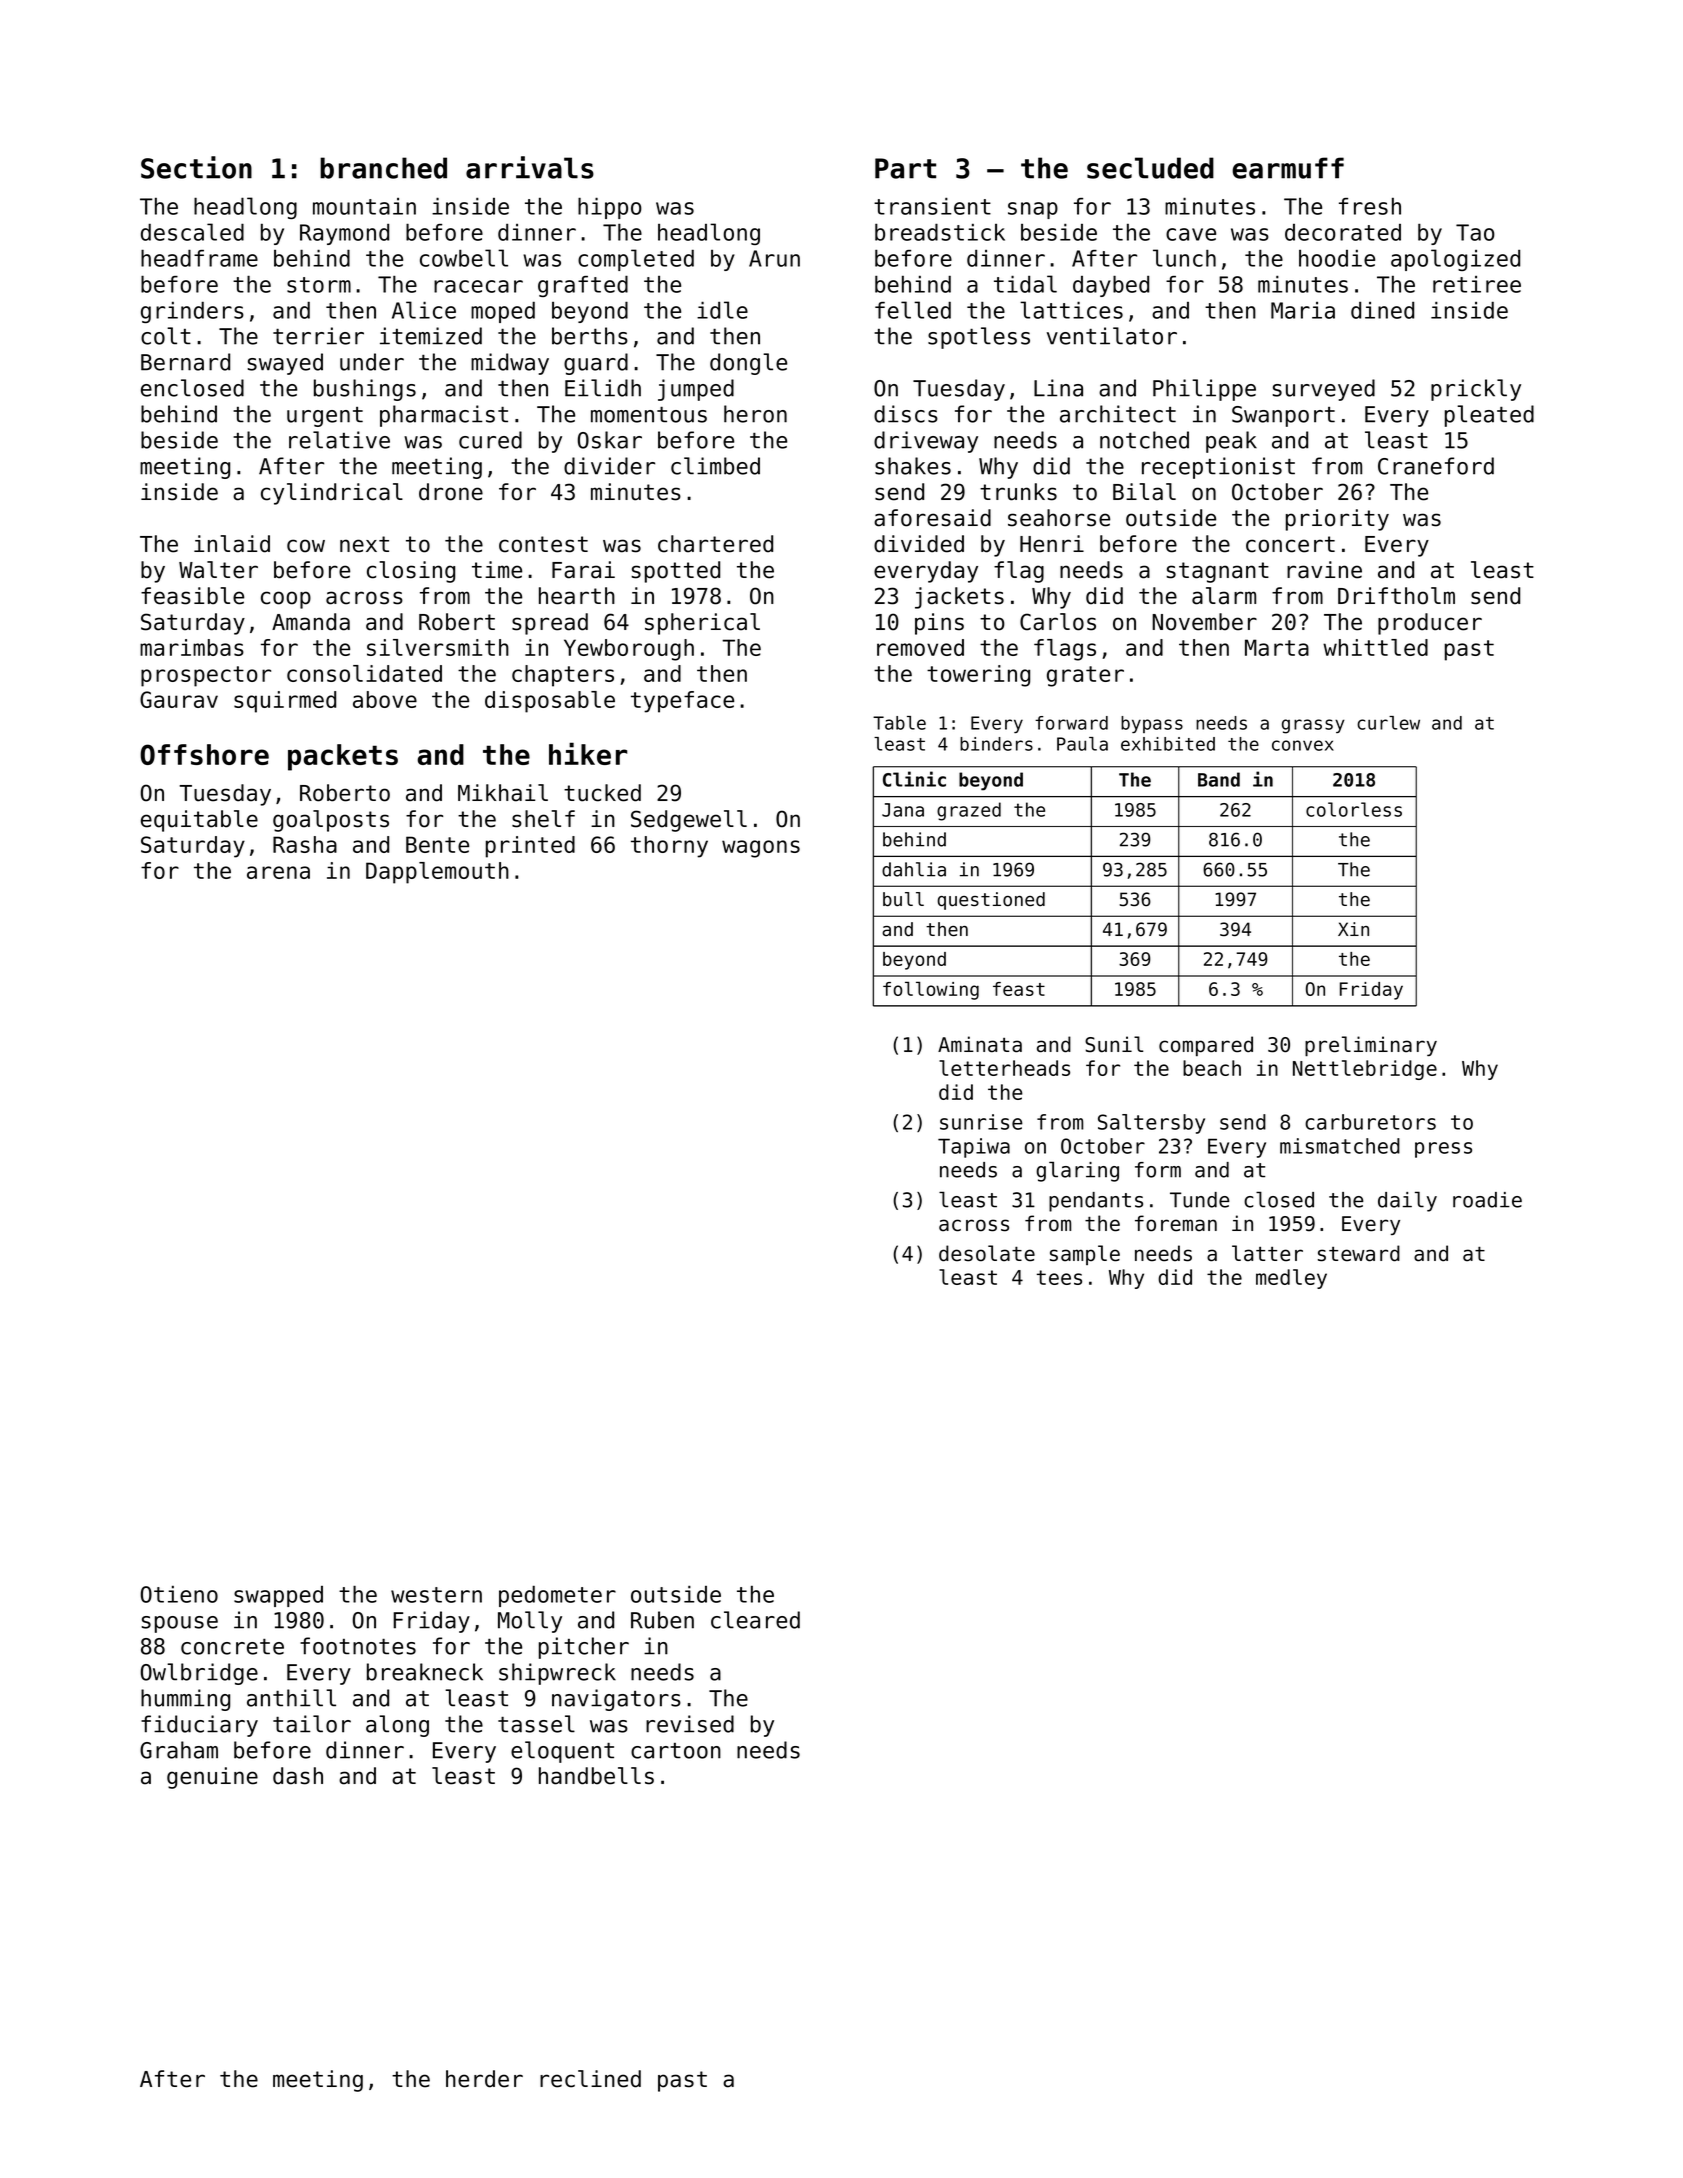 This document has width=1683, height=2178. What do you see at coordinates (343, 757) in the document?
I see `packets` at bounding box center [343, 757].
